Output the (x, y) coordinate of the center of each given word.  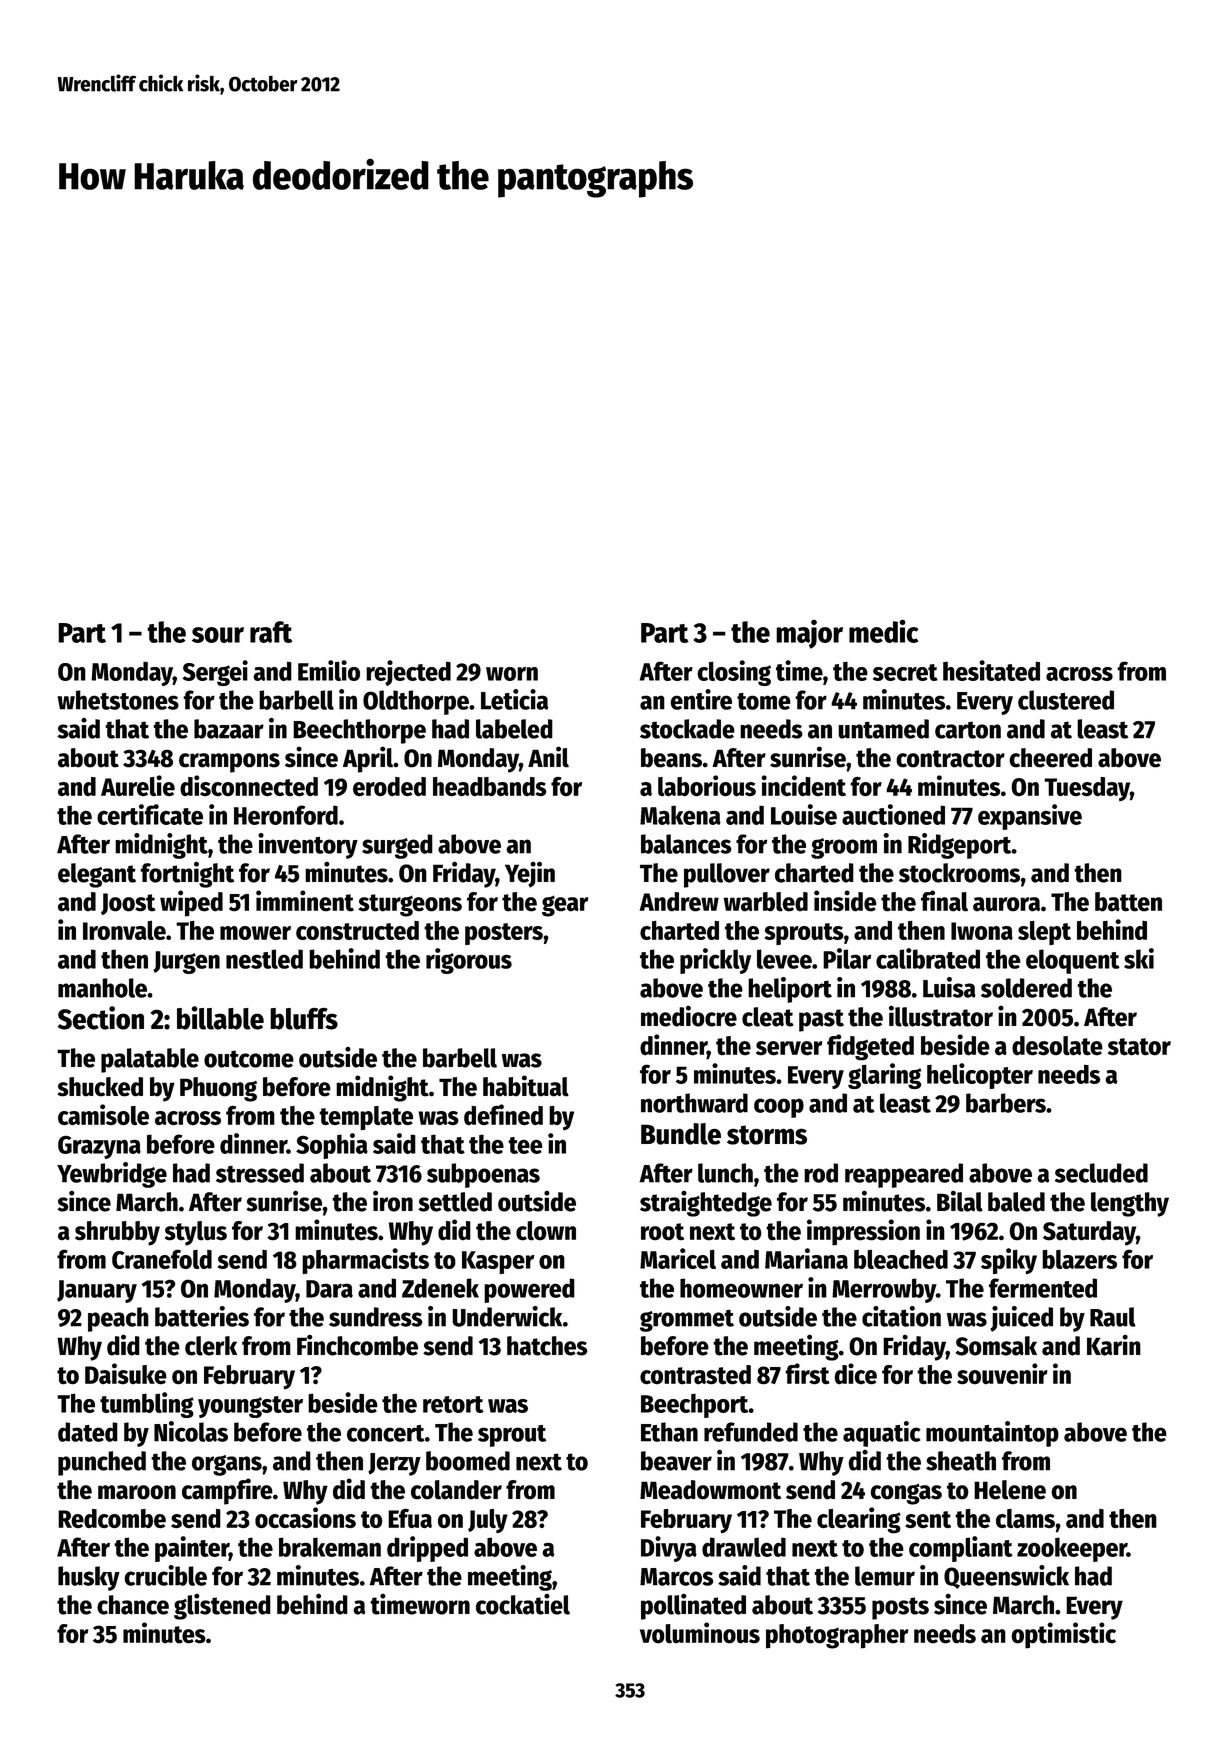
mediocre (689, 1016)
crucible (165, 1575)
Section (100, 1018)
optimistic (1063, 1635)
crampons (229, 763)
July (488, 1521)
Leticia (514, 699)
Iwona (982, 931)
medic (883, 631)
